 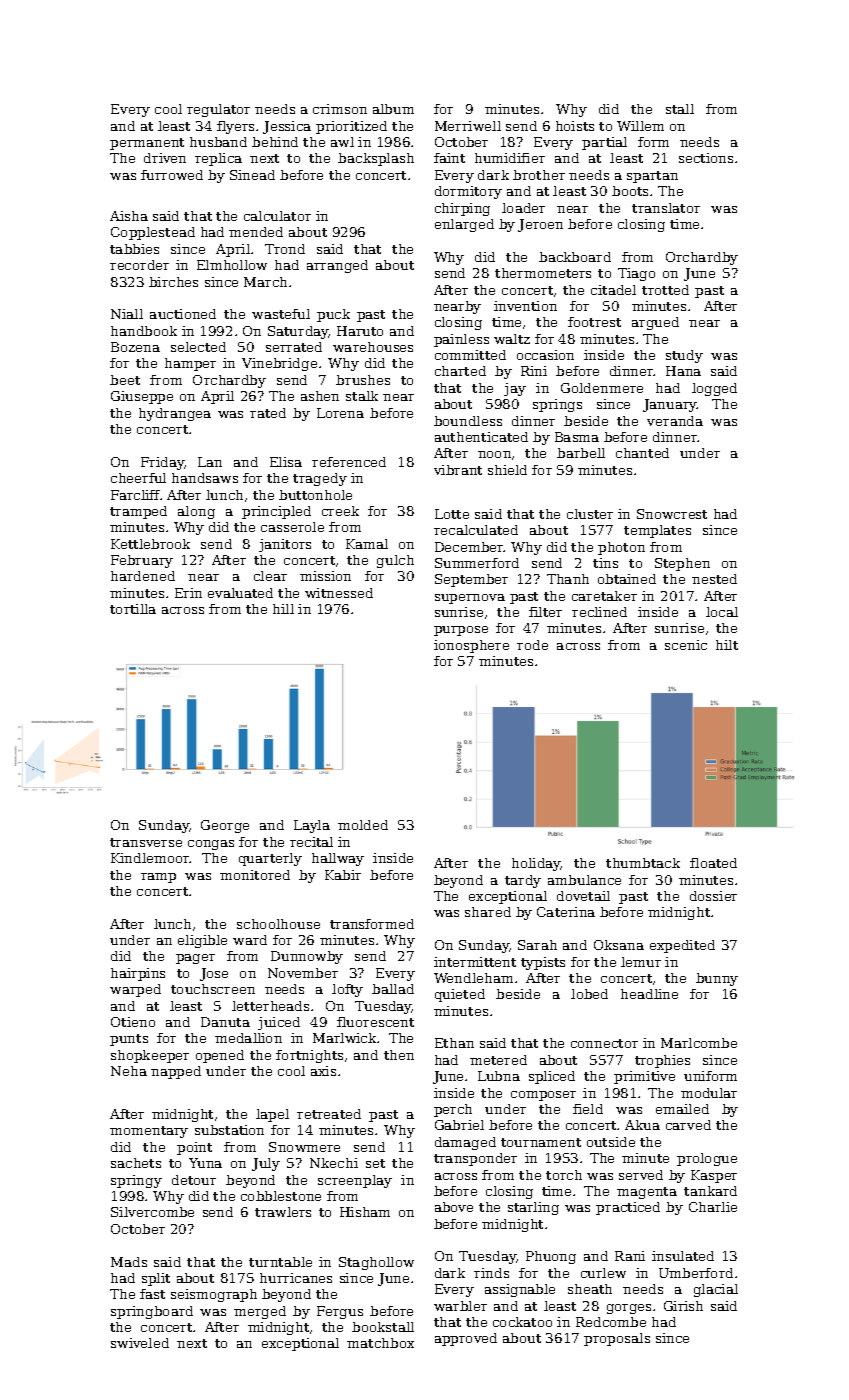 I want to click on thumbtack, so click(x=643, y=863).
